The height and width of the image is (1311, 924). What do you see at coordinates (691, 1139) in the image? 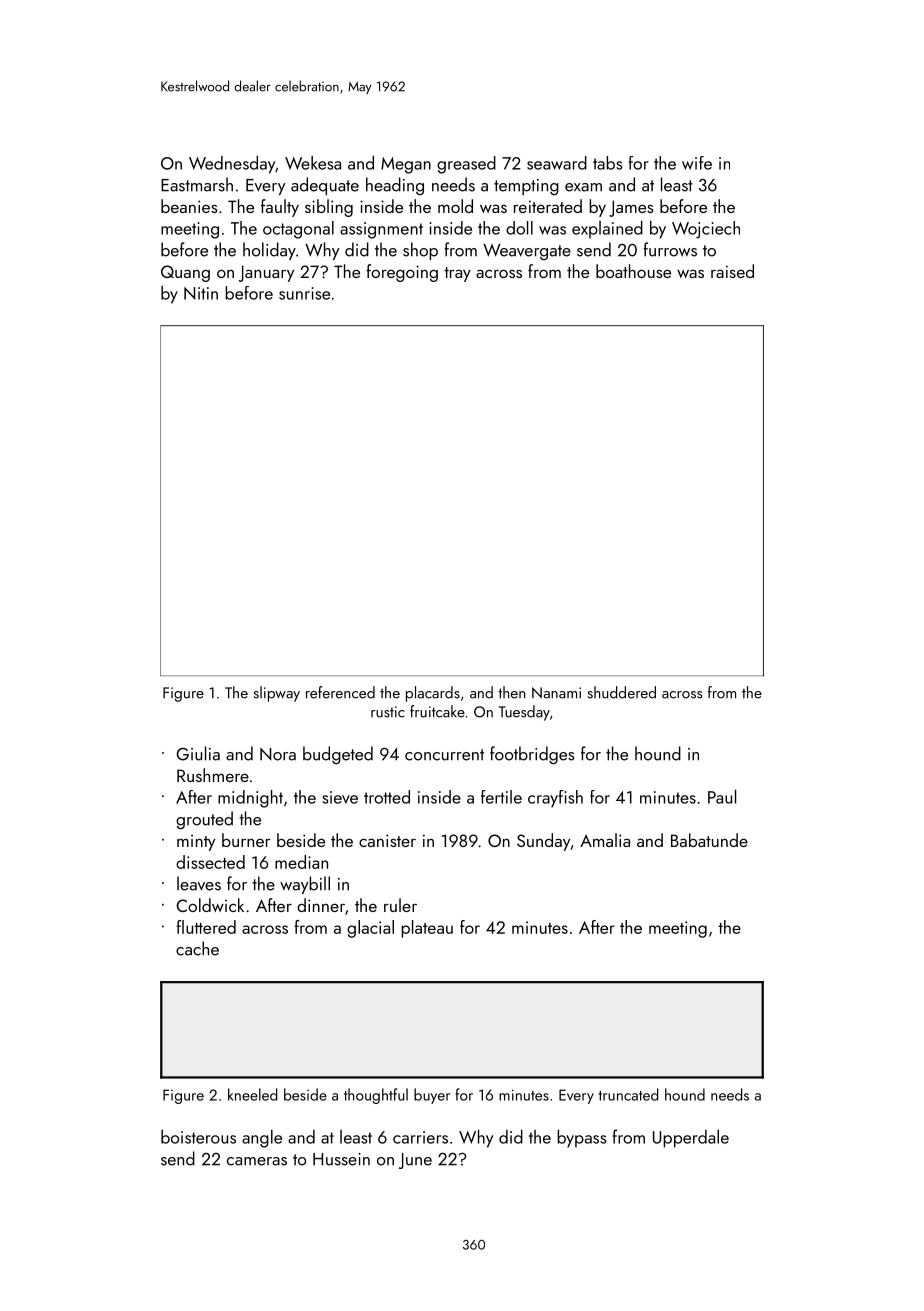
I see `Upperdale` at bounding box center [691, 1139].
